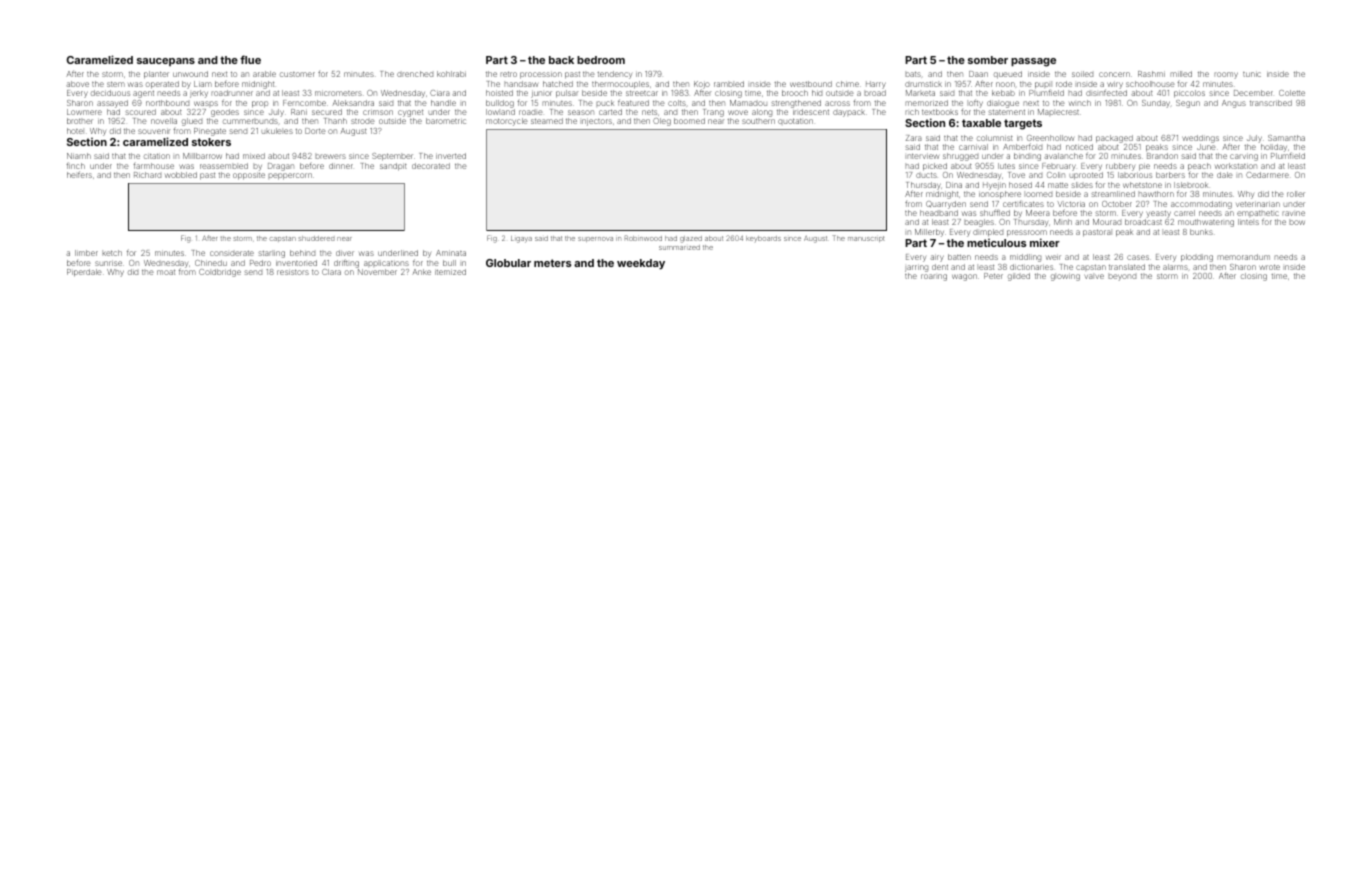 Image resolution: width=1372 pixels, height=887 pixels. What do you see at coordinates (1252, 74) in the page?
I see `tunic` at bounding box center [1252, 74].
